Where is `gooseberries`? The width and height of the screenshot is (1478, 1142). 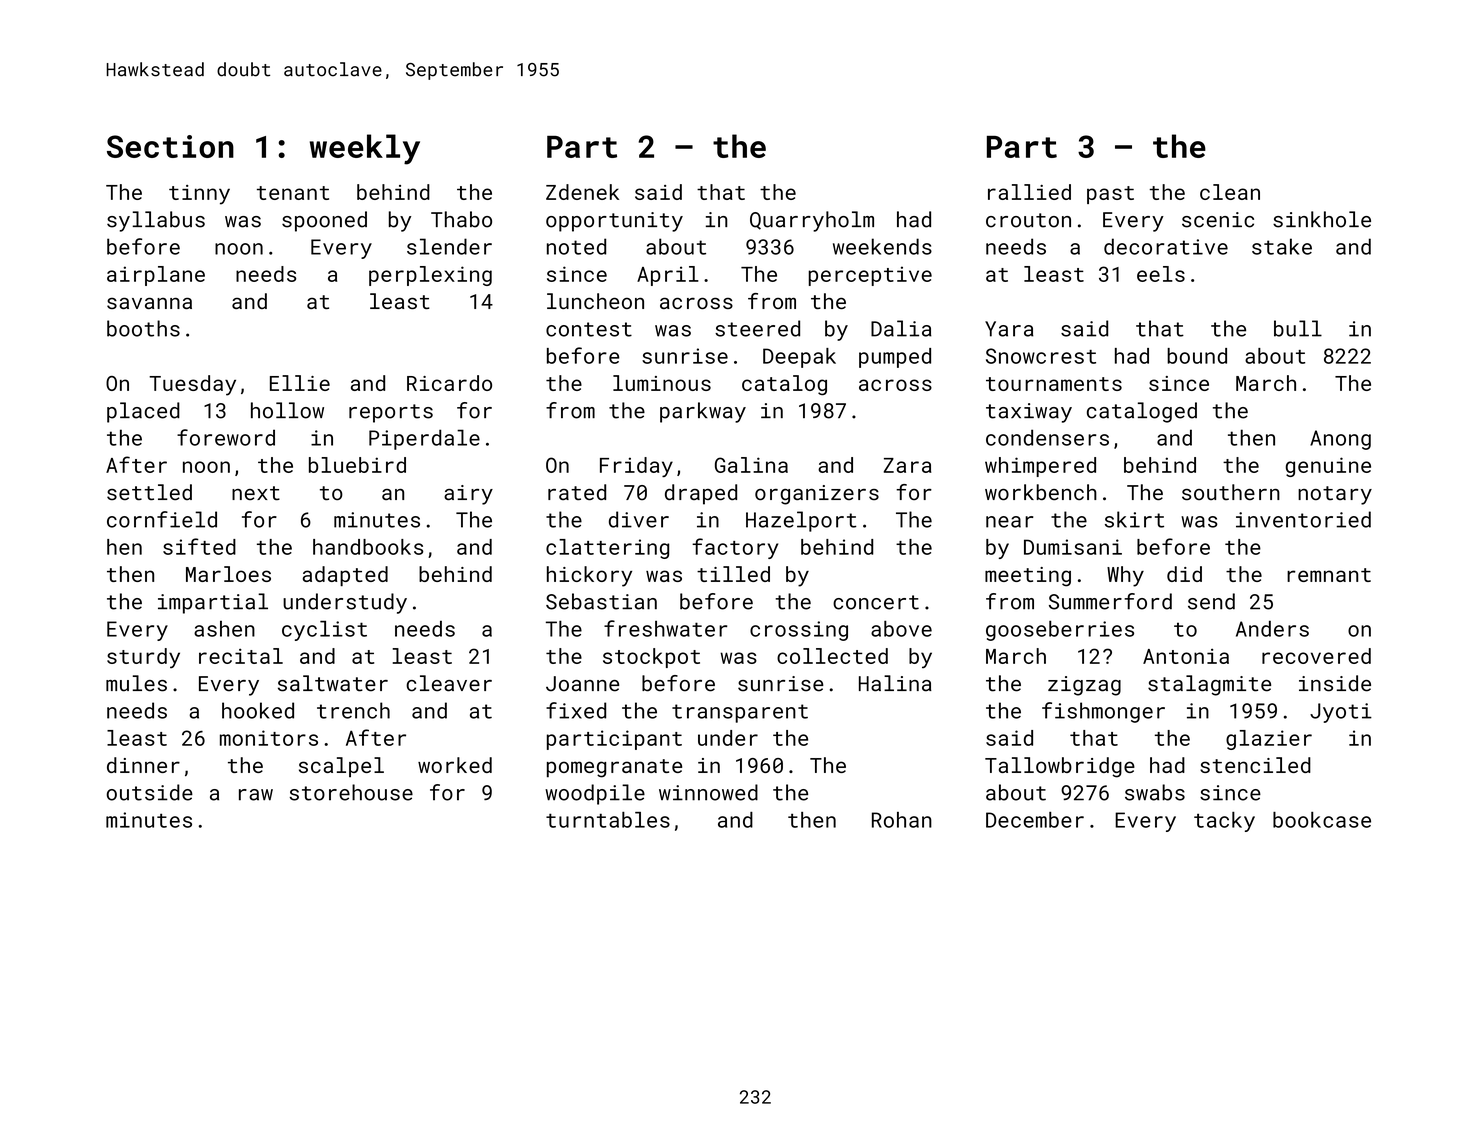 gooseberries is located at coordinates (1060, 630).
